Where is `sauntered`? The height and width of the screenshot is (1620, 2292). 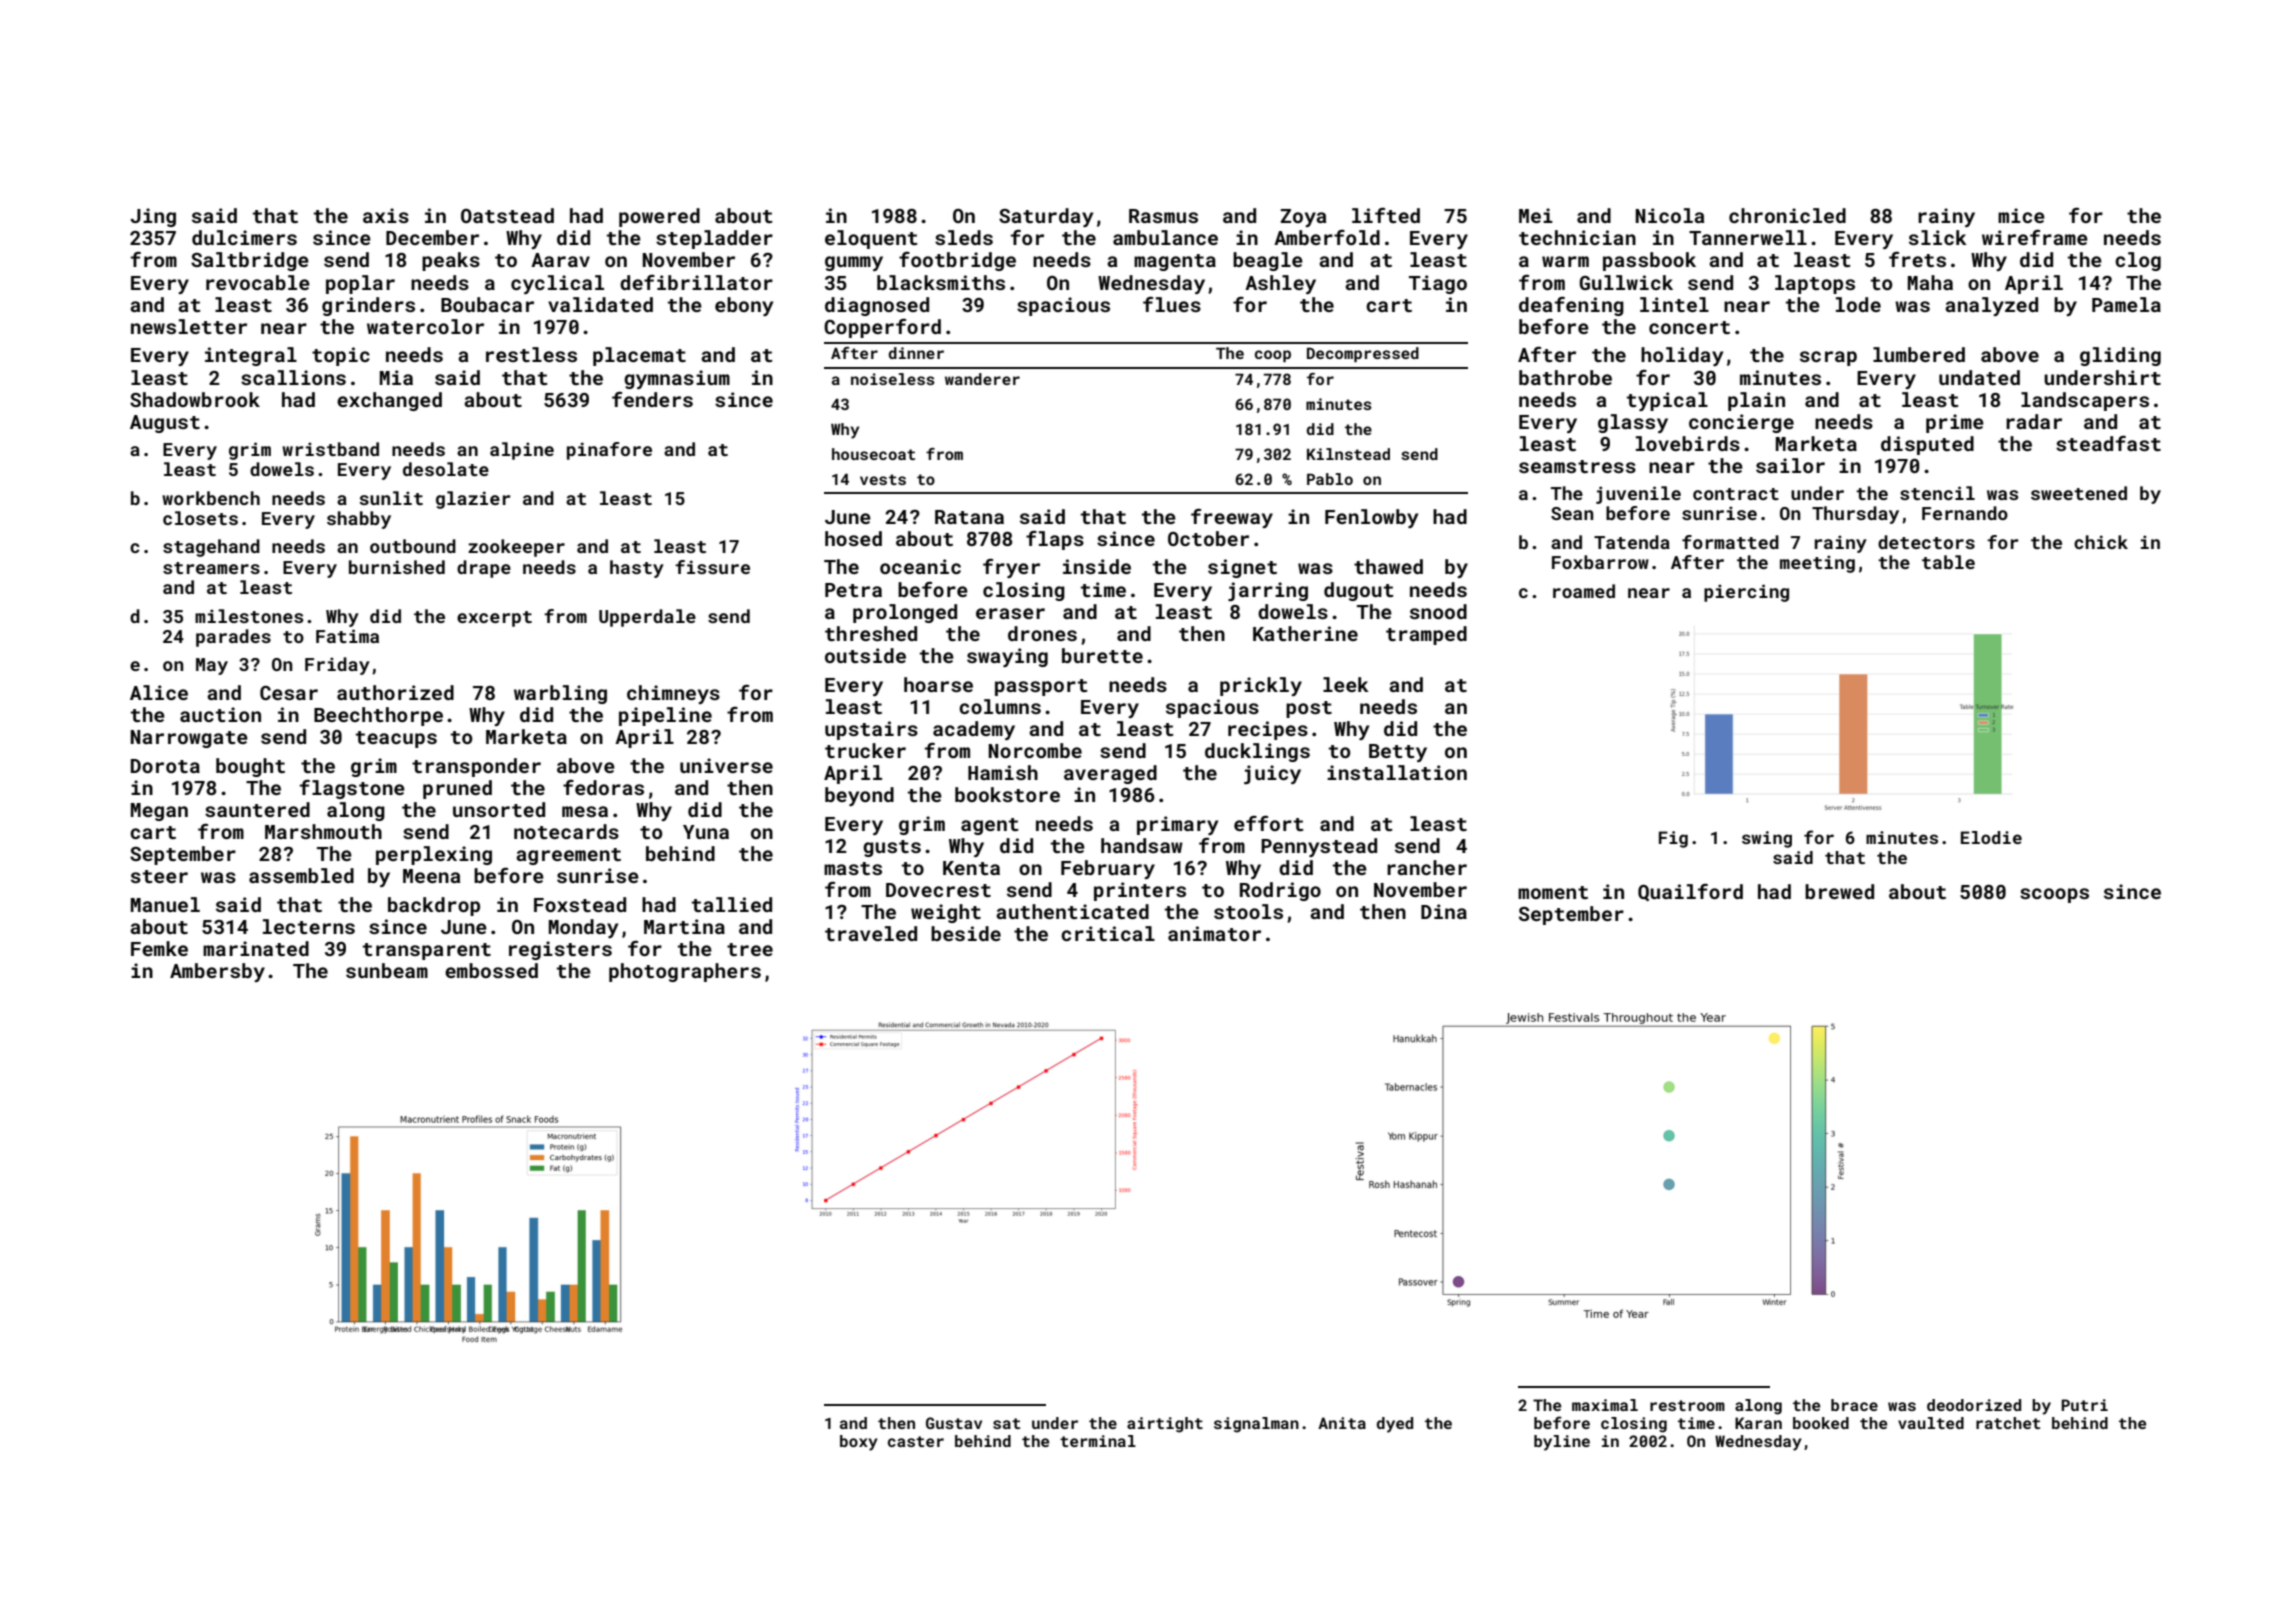 sauntered is located at coordinates (257, 809).
